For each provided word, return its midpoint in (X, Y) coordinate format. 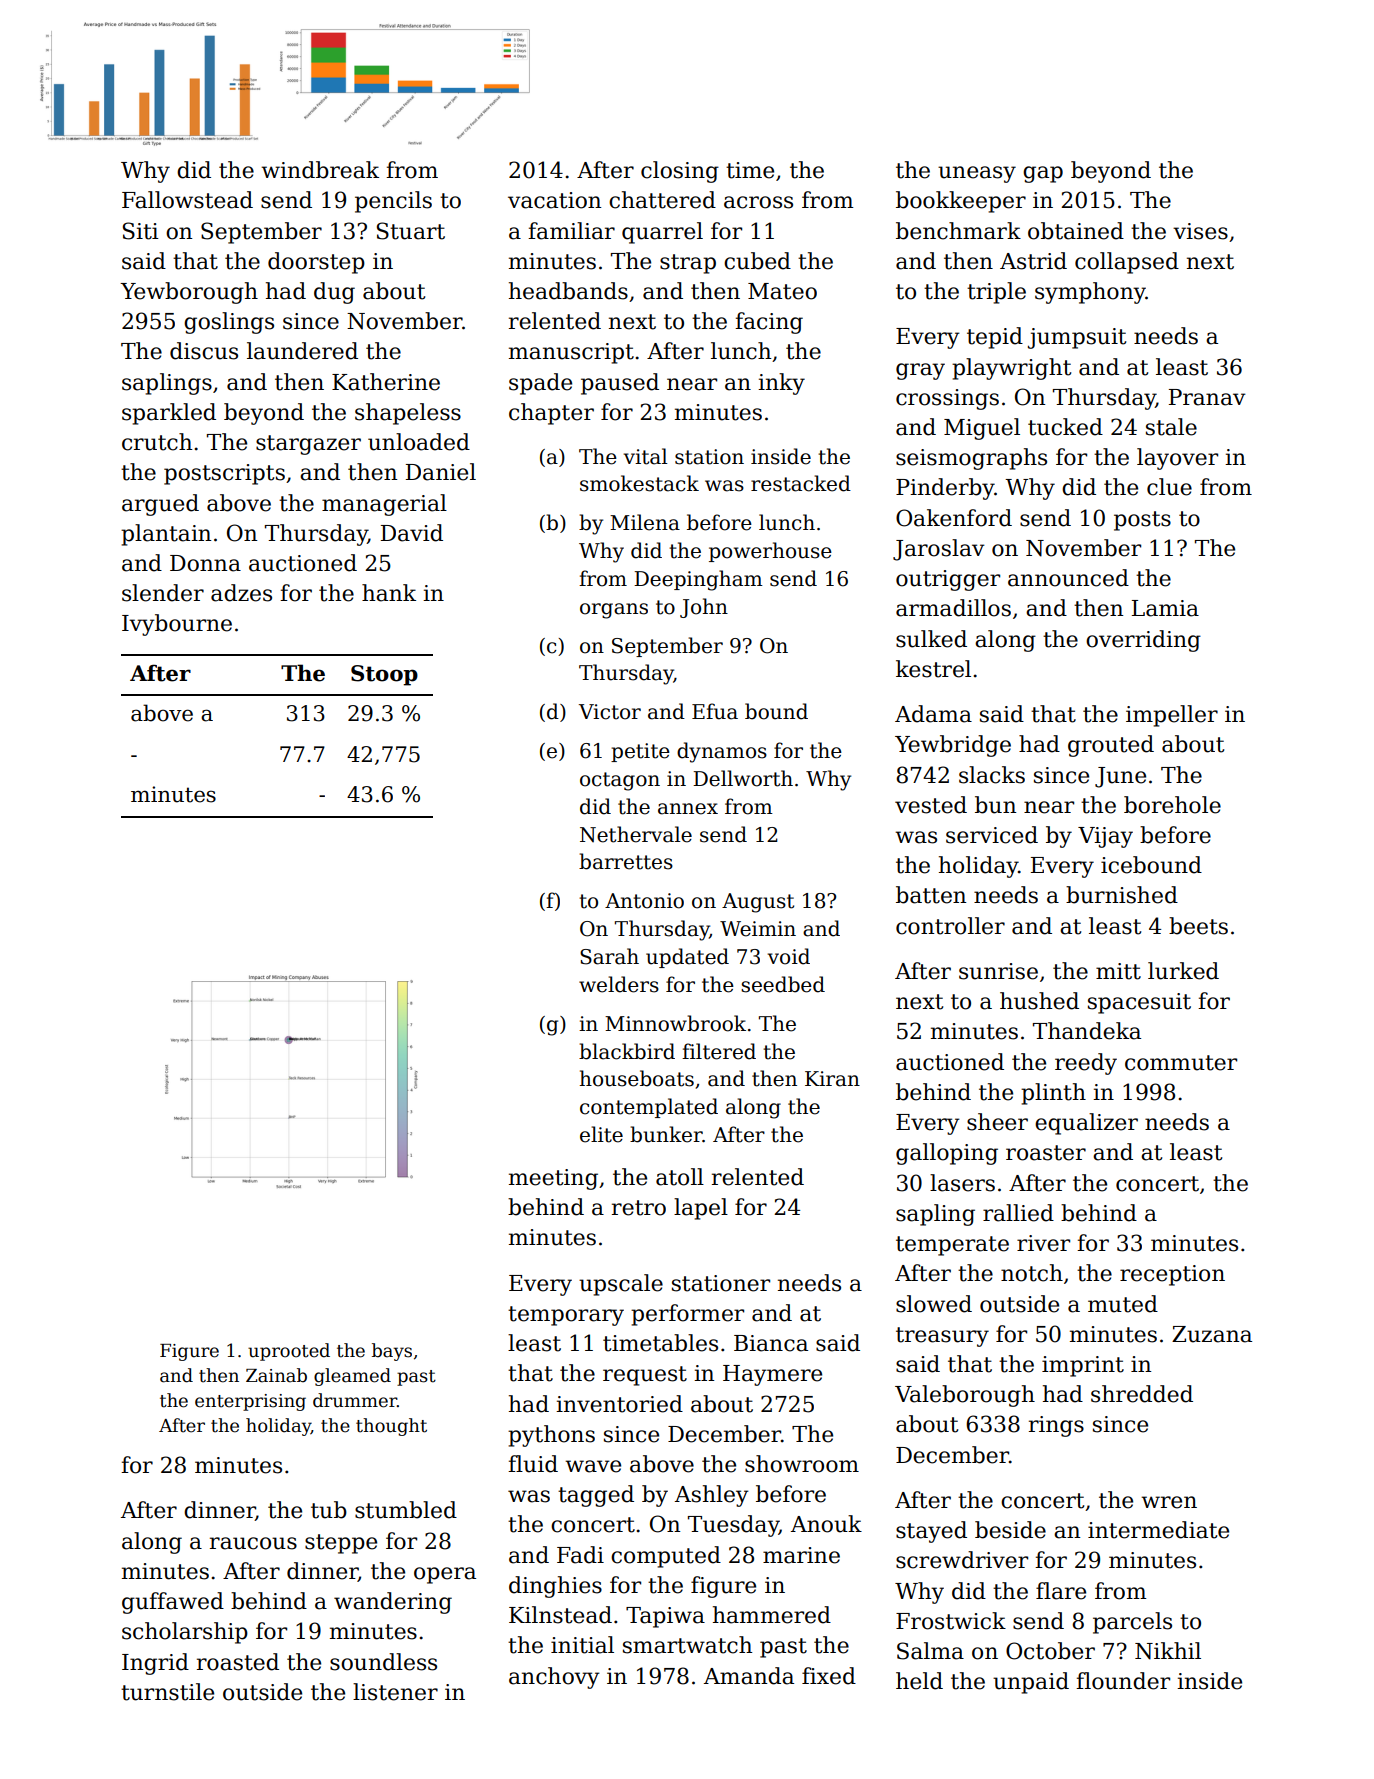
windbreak (320, 170)
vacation (554, 200)
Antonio (644, 901)
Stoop (384, 675)
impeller (1172, 716)
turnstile (167, 1692)
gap (1043, 174)
